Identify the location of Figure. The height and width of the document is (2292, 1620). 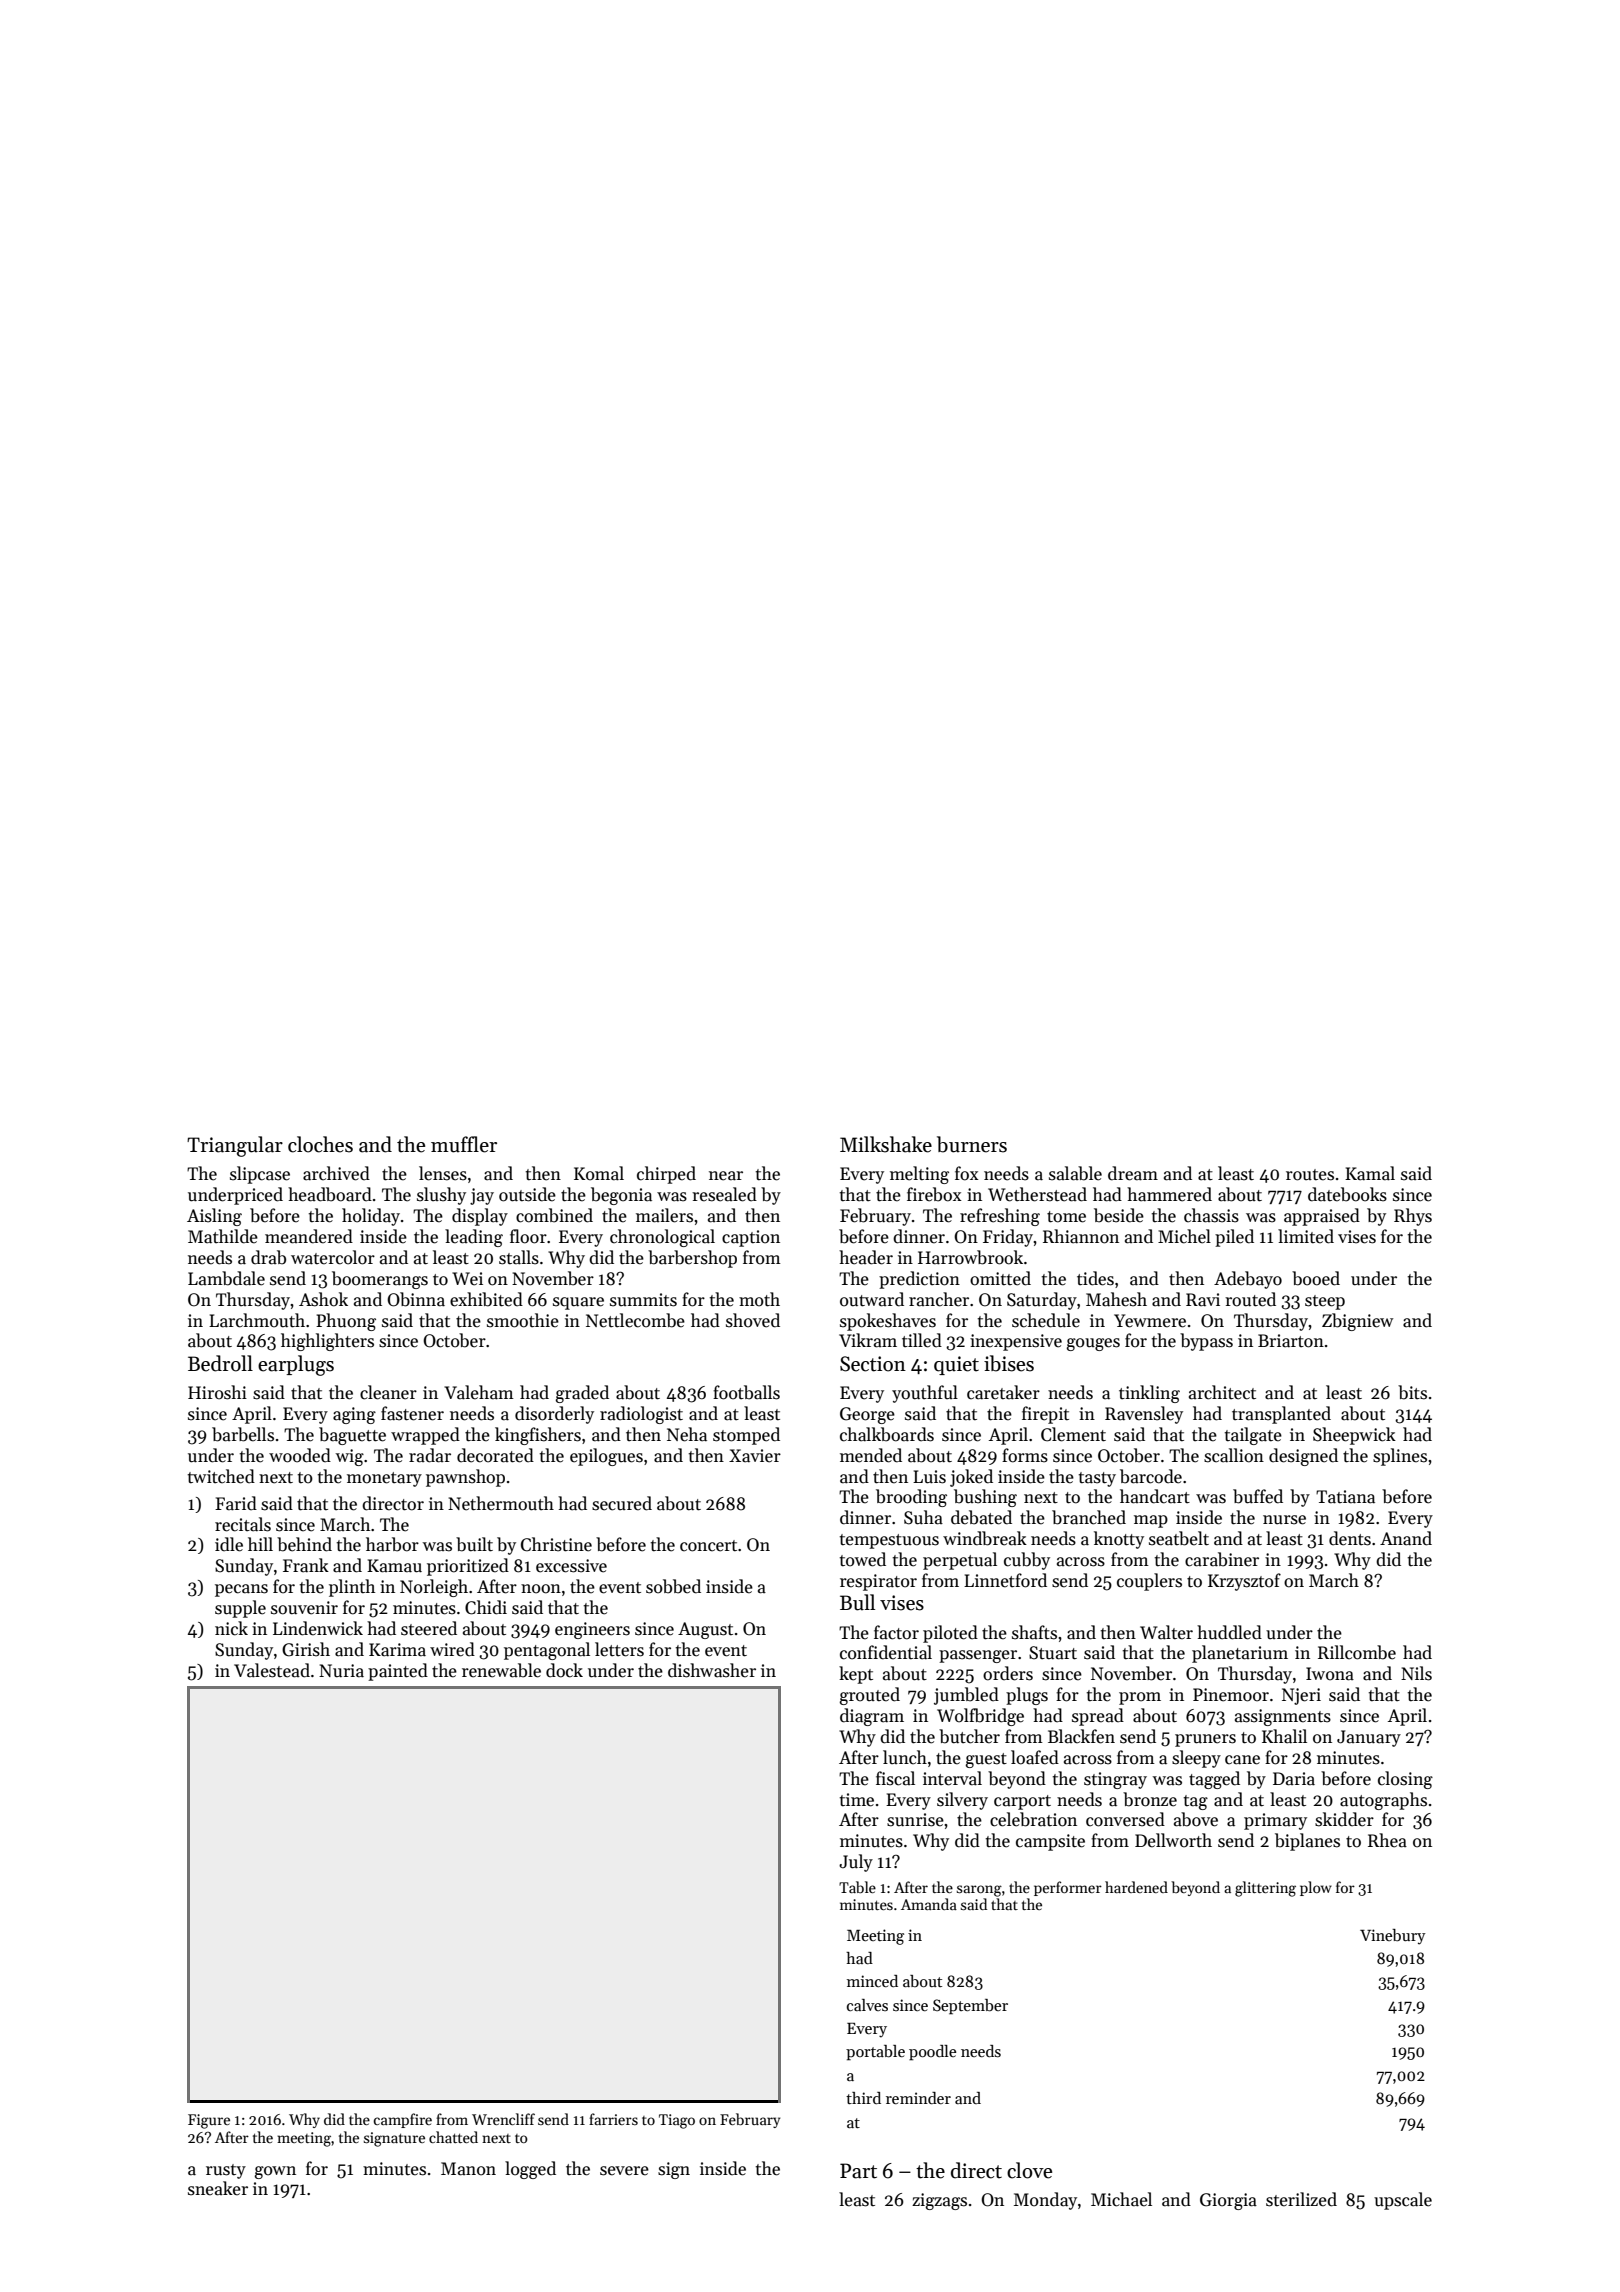
(209, 2121).
